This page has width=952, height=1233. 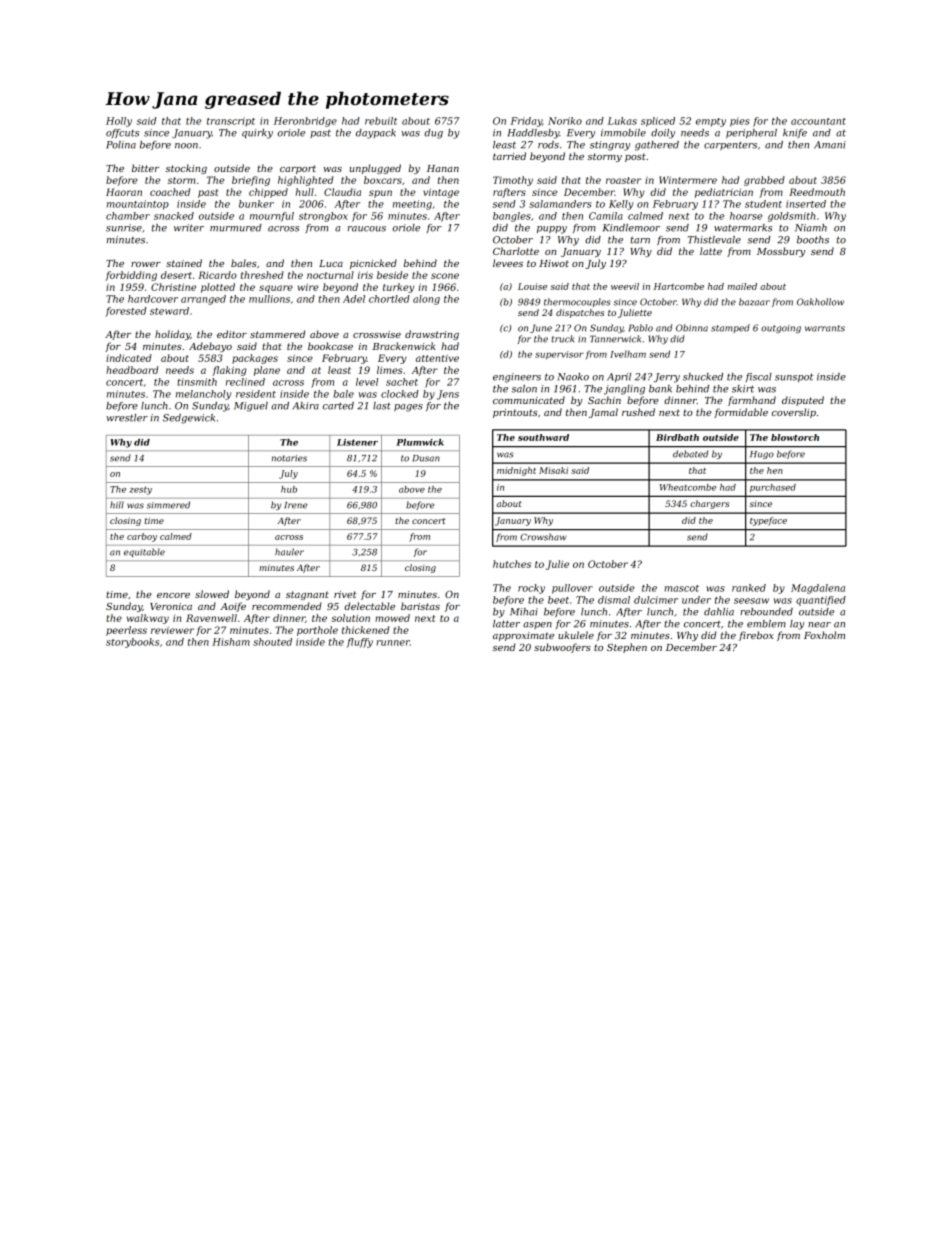 What do you see at coordinates (526, 122) in the page?
I see `Friday` at bounding box center [526, 122].
